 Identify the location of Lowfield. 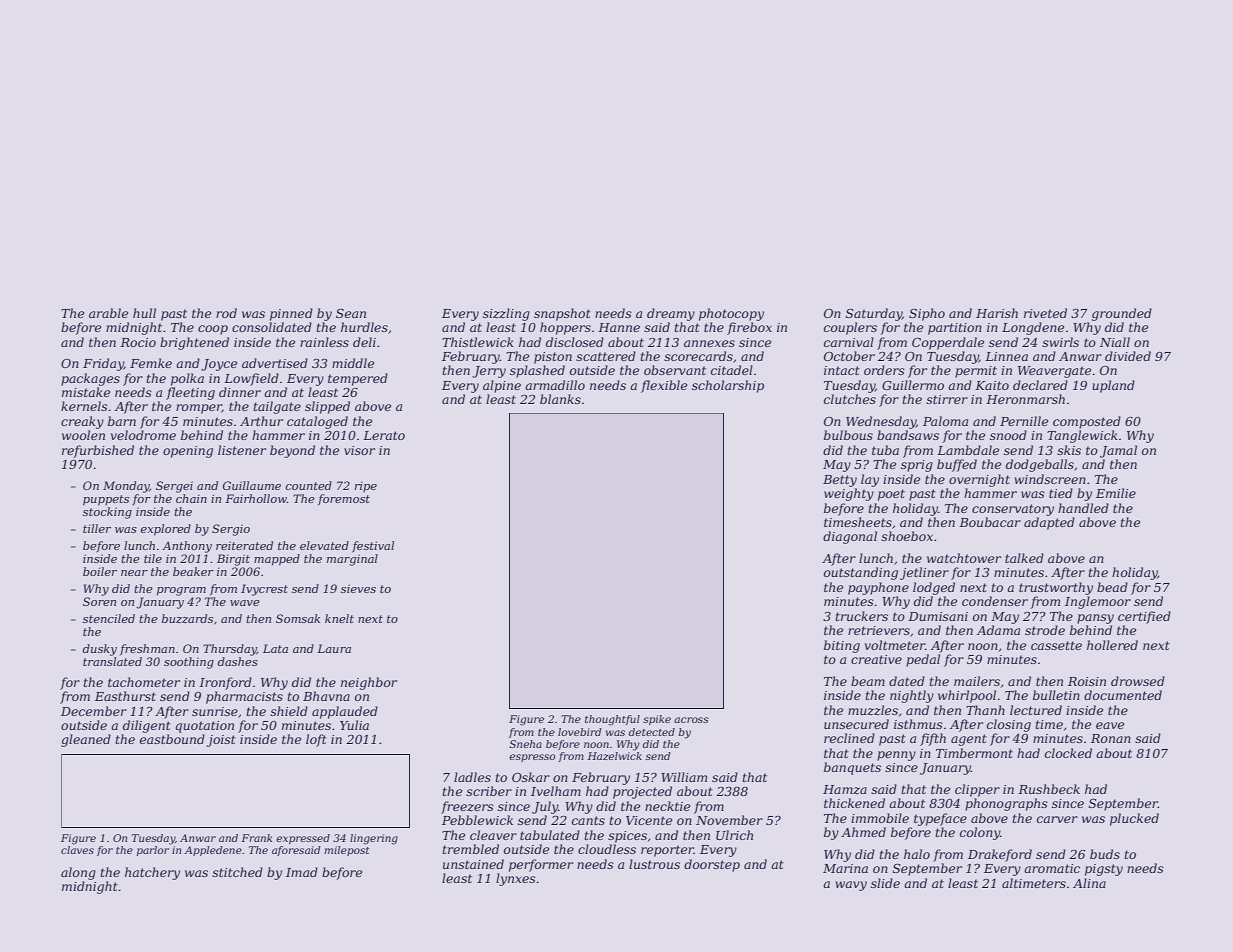
(251, 379).
